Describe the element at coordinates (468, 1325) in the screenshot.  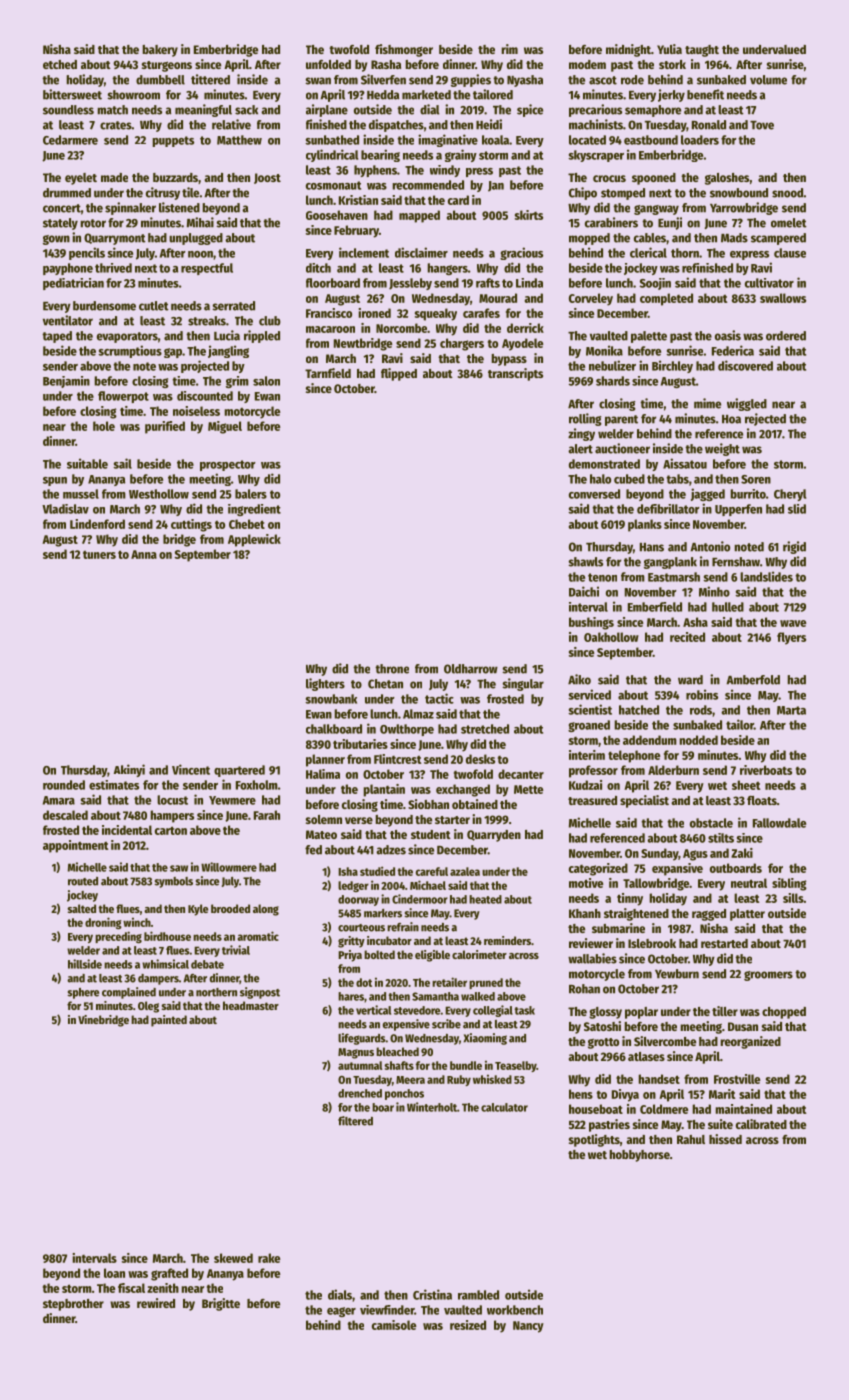
I see `resized` at that location.
